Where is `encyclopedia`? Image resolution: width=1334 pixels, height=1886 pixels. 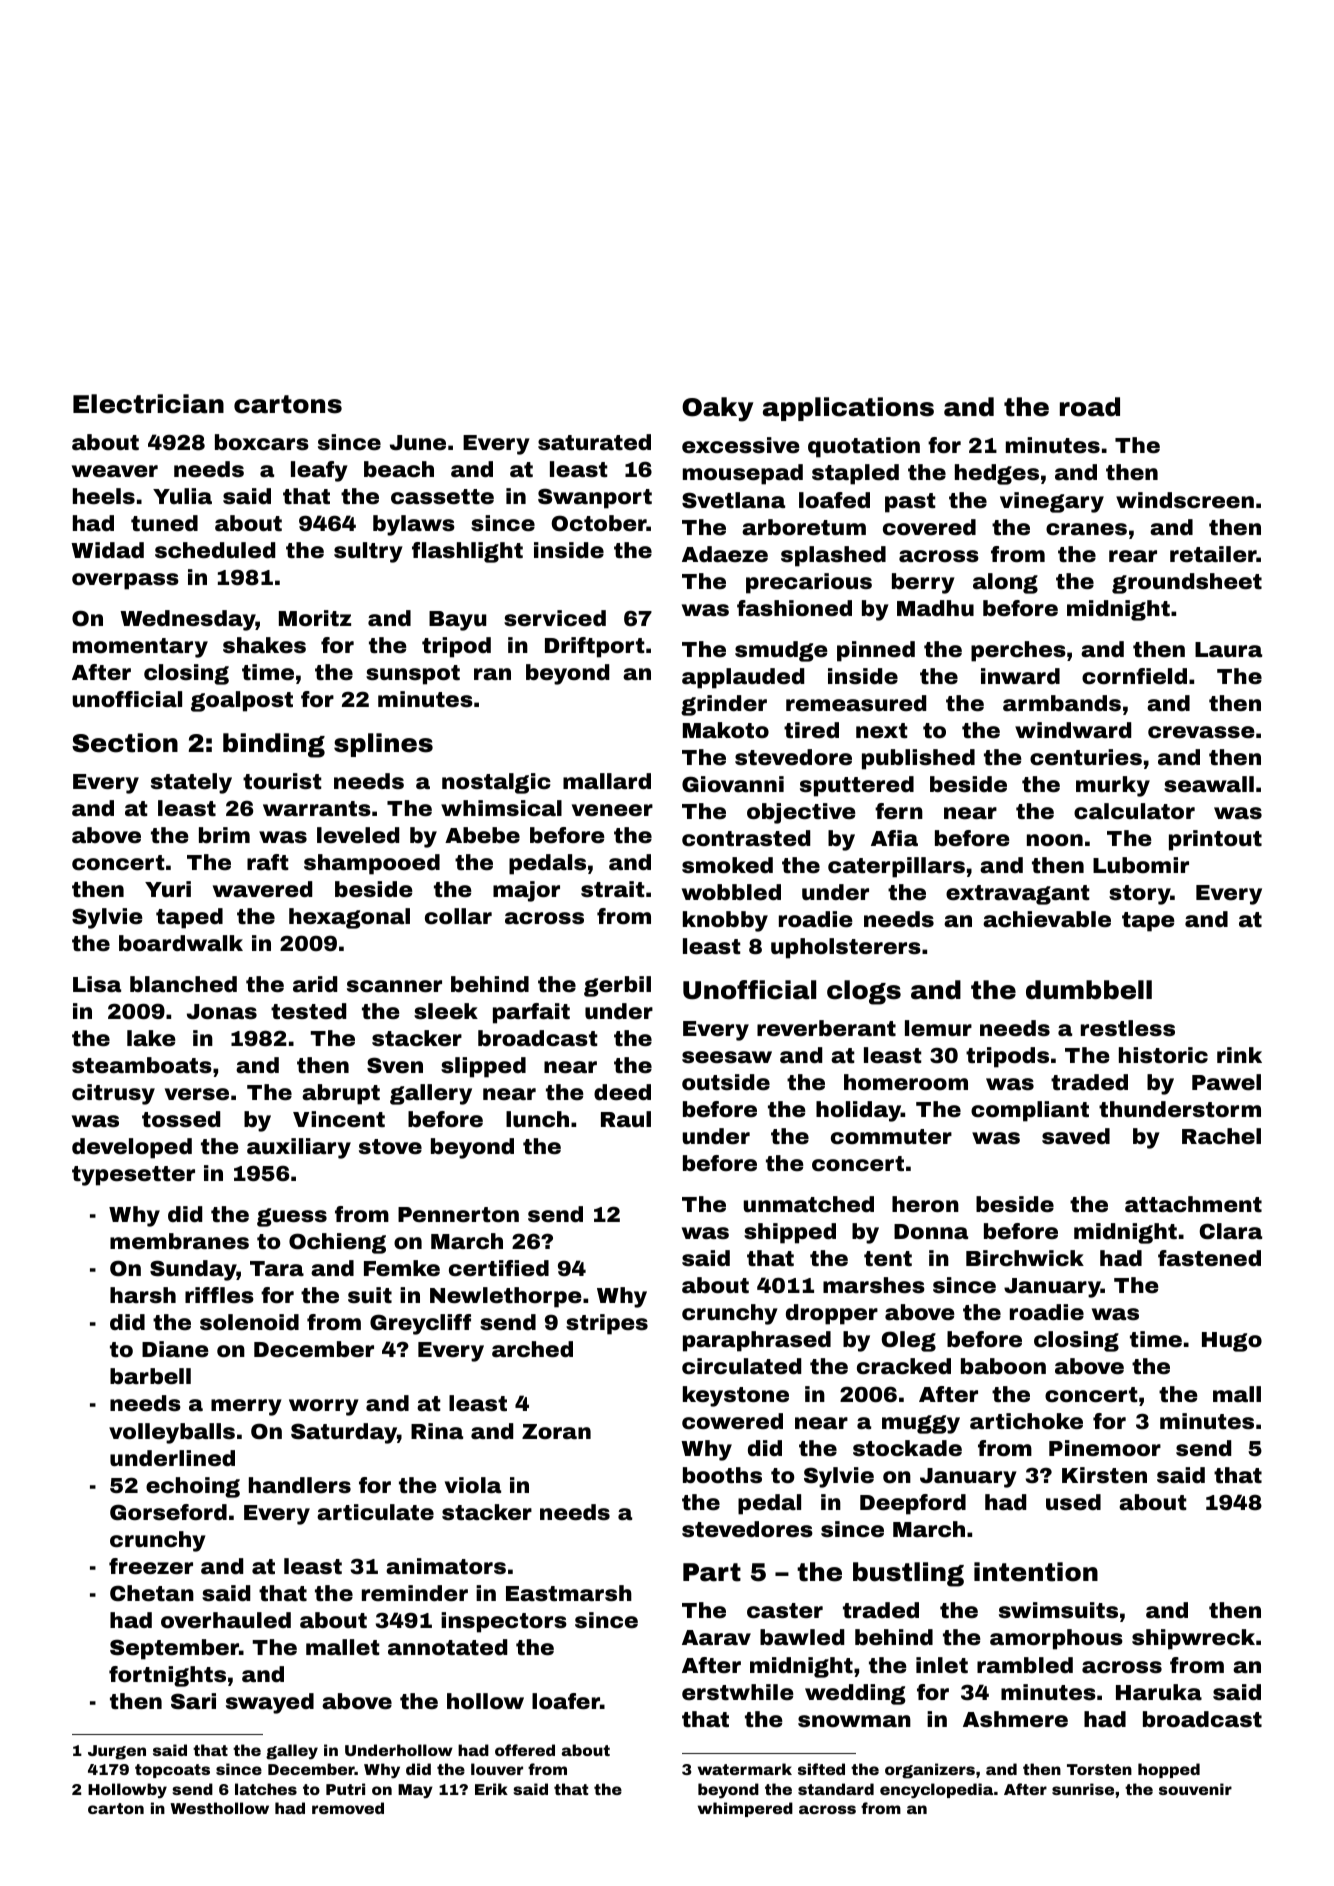 encyclopedia is located at coordinates (936, 1790).
